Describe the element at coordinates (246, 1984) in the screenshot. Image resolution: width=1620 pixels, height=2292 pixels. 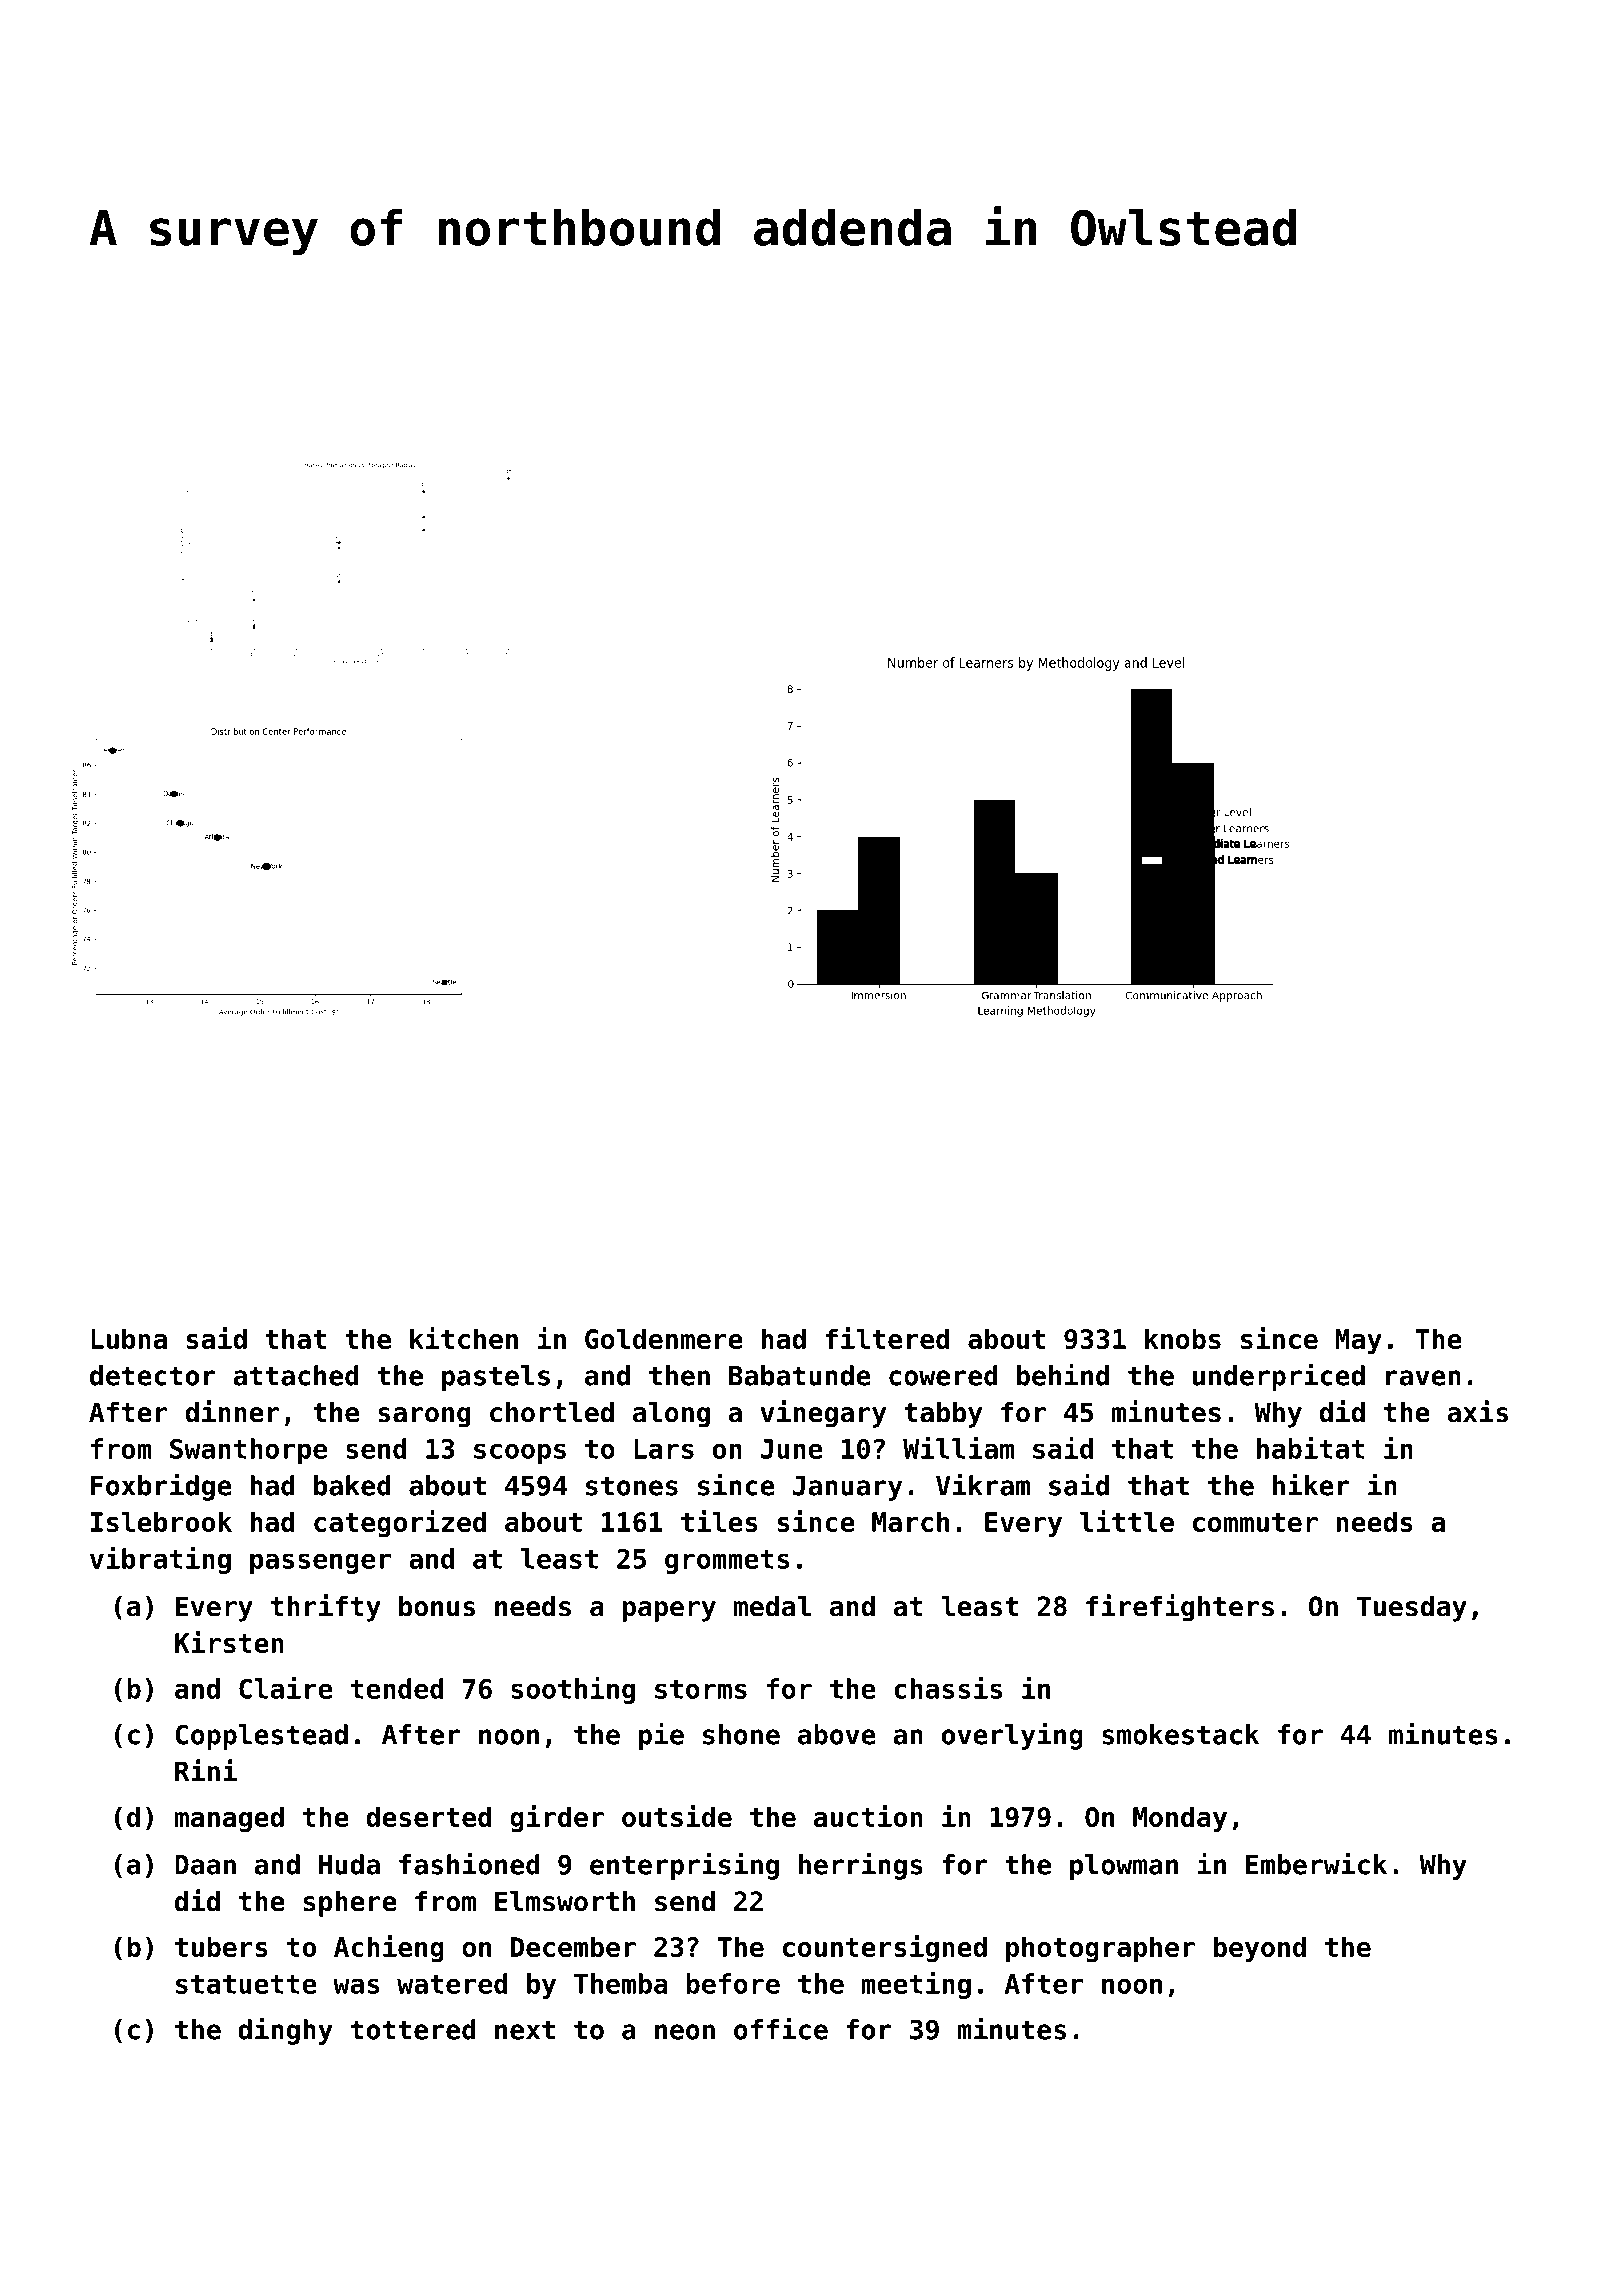
I see `statuette` at that location.
